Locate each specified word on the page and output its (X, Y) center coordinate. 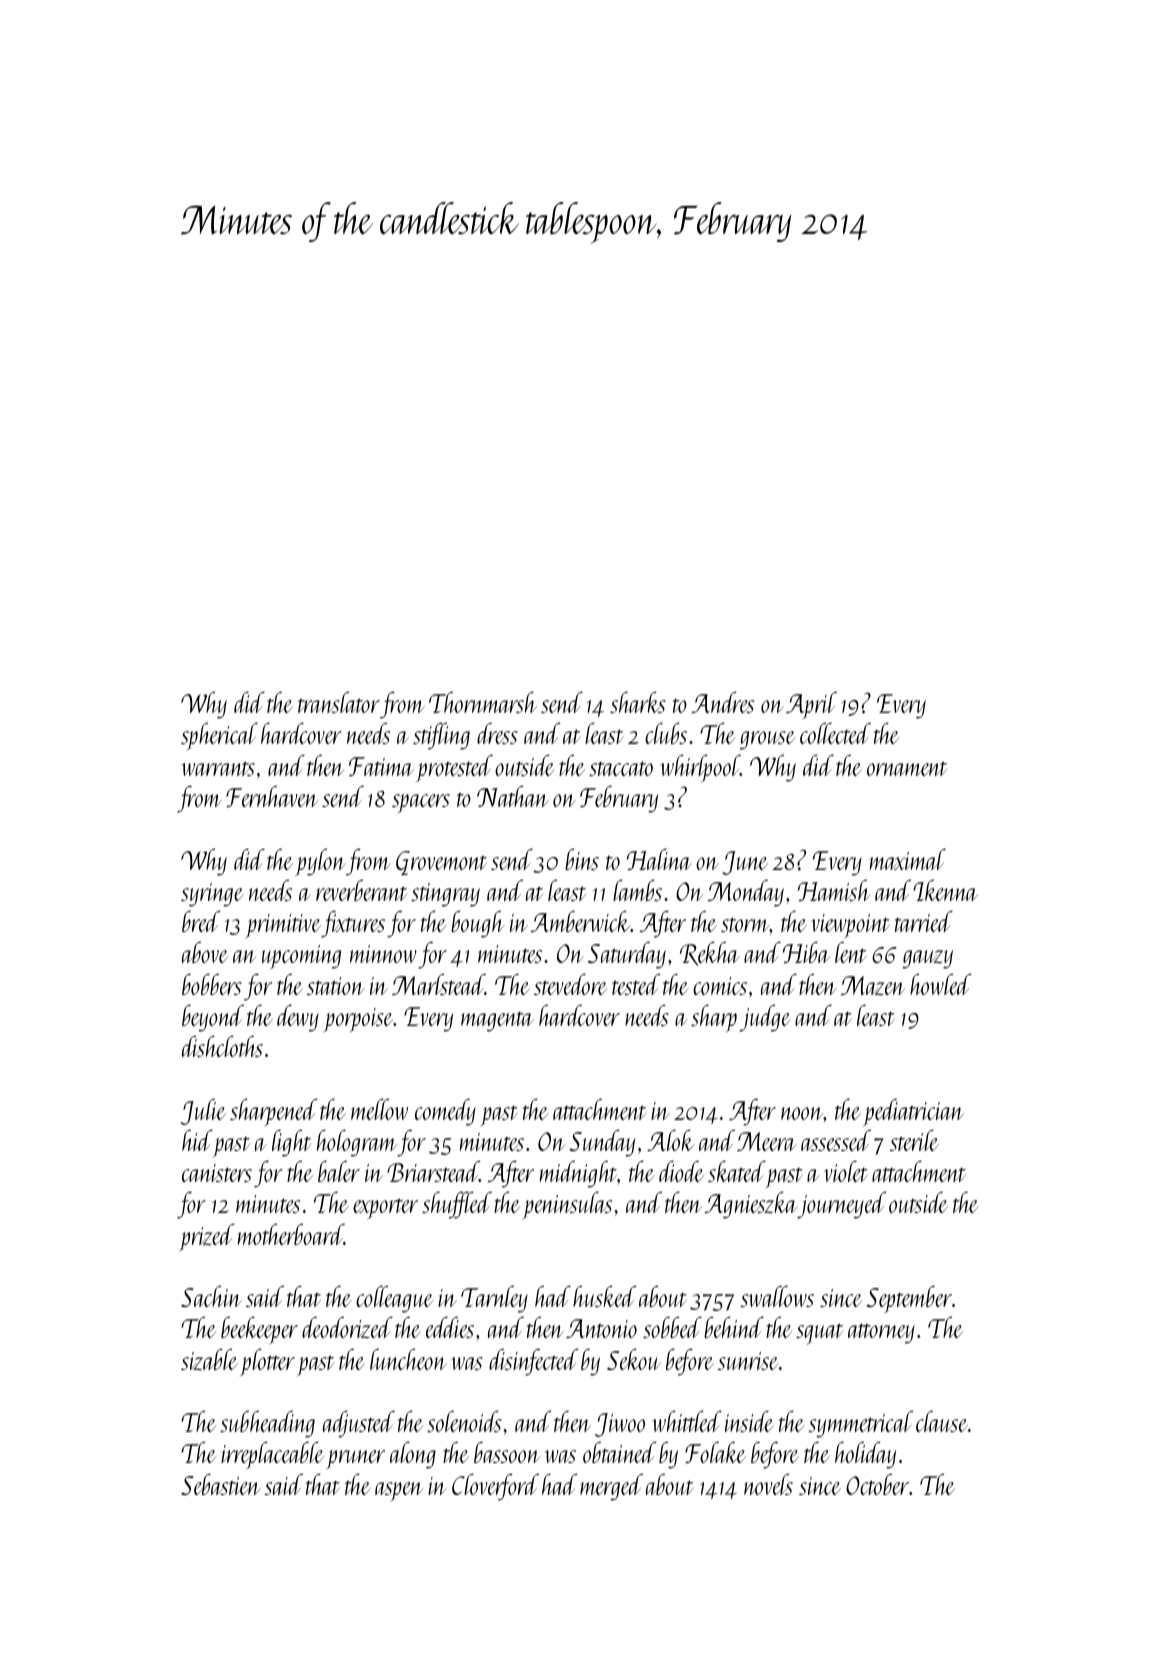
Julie (203, 1112)
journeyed (842, 1205)
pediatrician (913, 1112)
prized (207, 1237)
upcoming (301, 957)
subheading (267, 1424)
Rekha (710, 953)
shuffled (457, 1205)
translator (339, 702)
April (811, 706)
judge (765, 1018)
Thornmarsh (483, 702)
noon (802, 1113)
